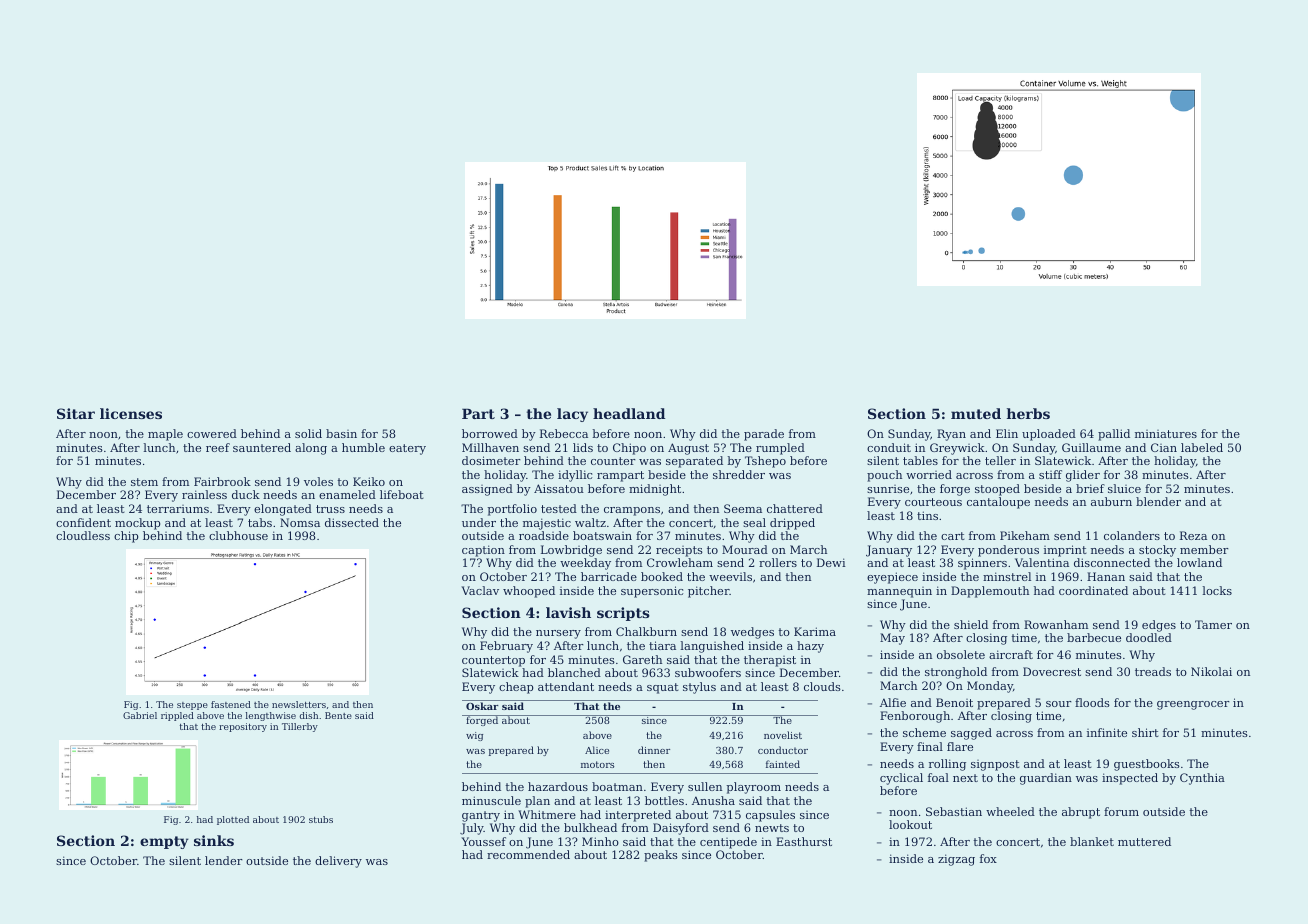 This page has width=1308, height=924. What do you see at coordinates (299, 704) in the page?
I see `newsletters` at bounding box center [299, 704].
